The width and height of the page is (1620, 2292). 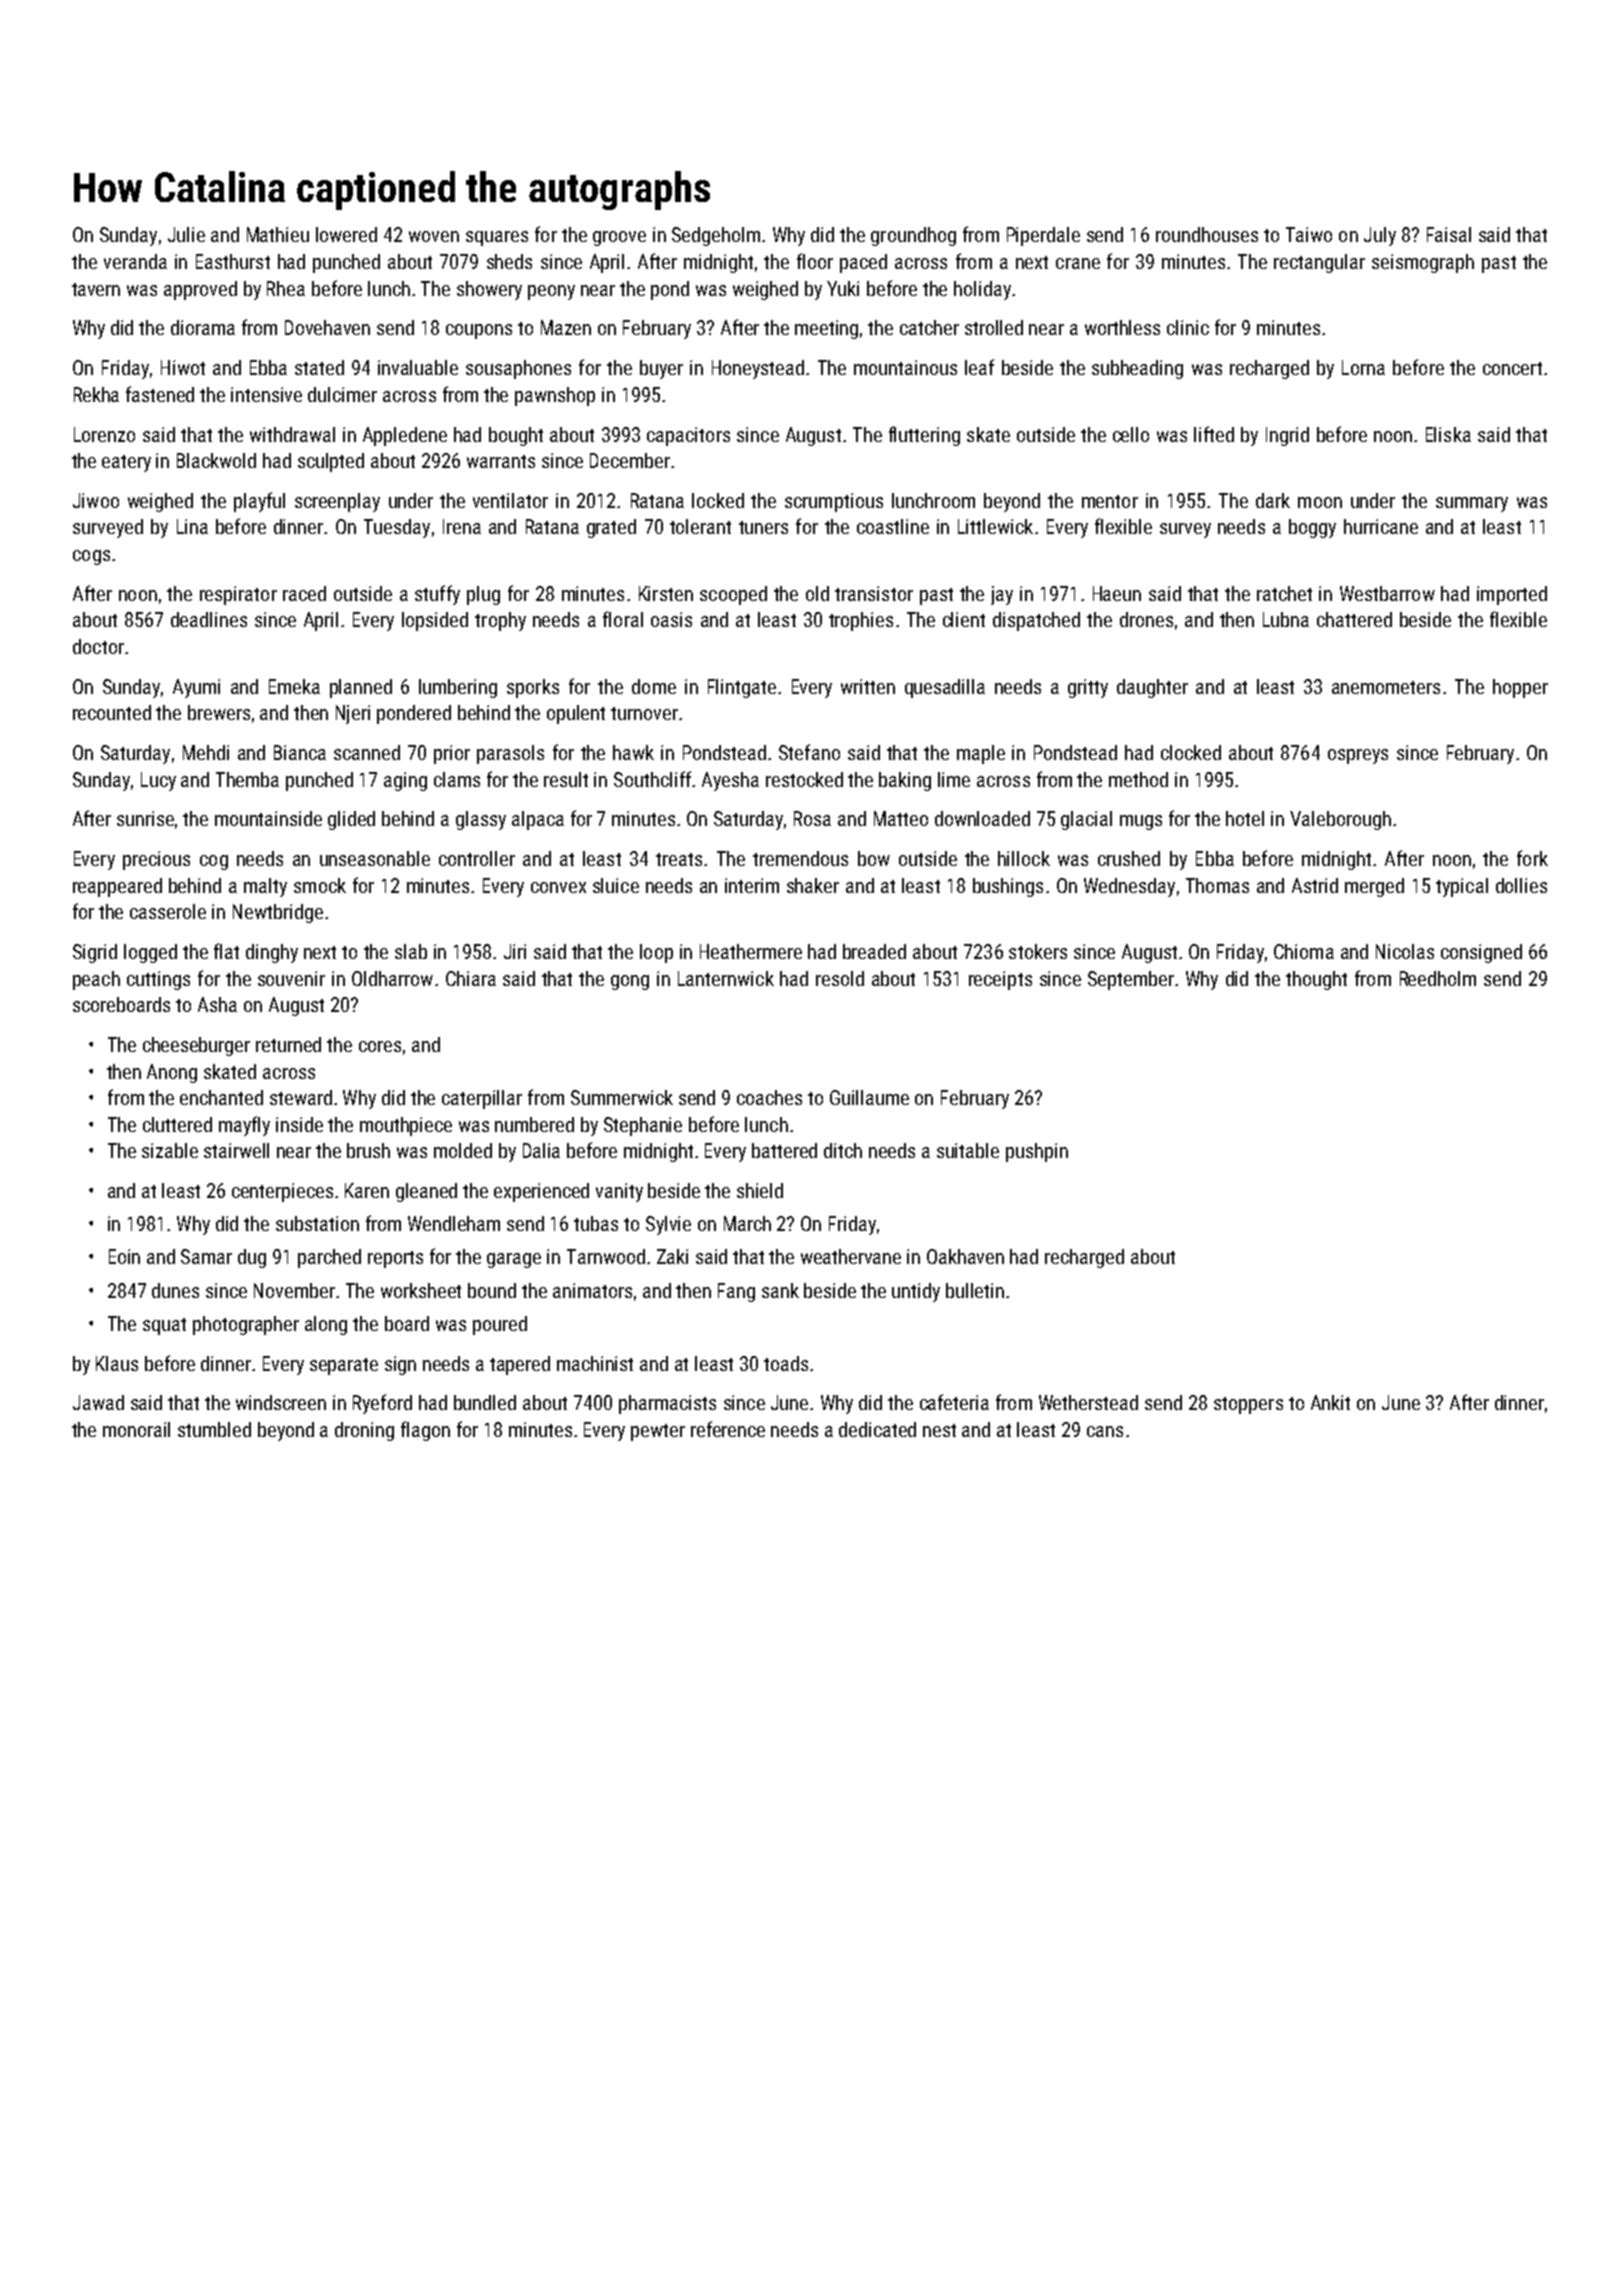 I want to click on steward, so click(x=301, y=1097).
